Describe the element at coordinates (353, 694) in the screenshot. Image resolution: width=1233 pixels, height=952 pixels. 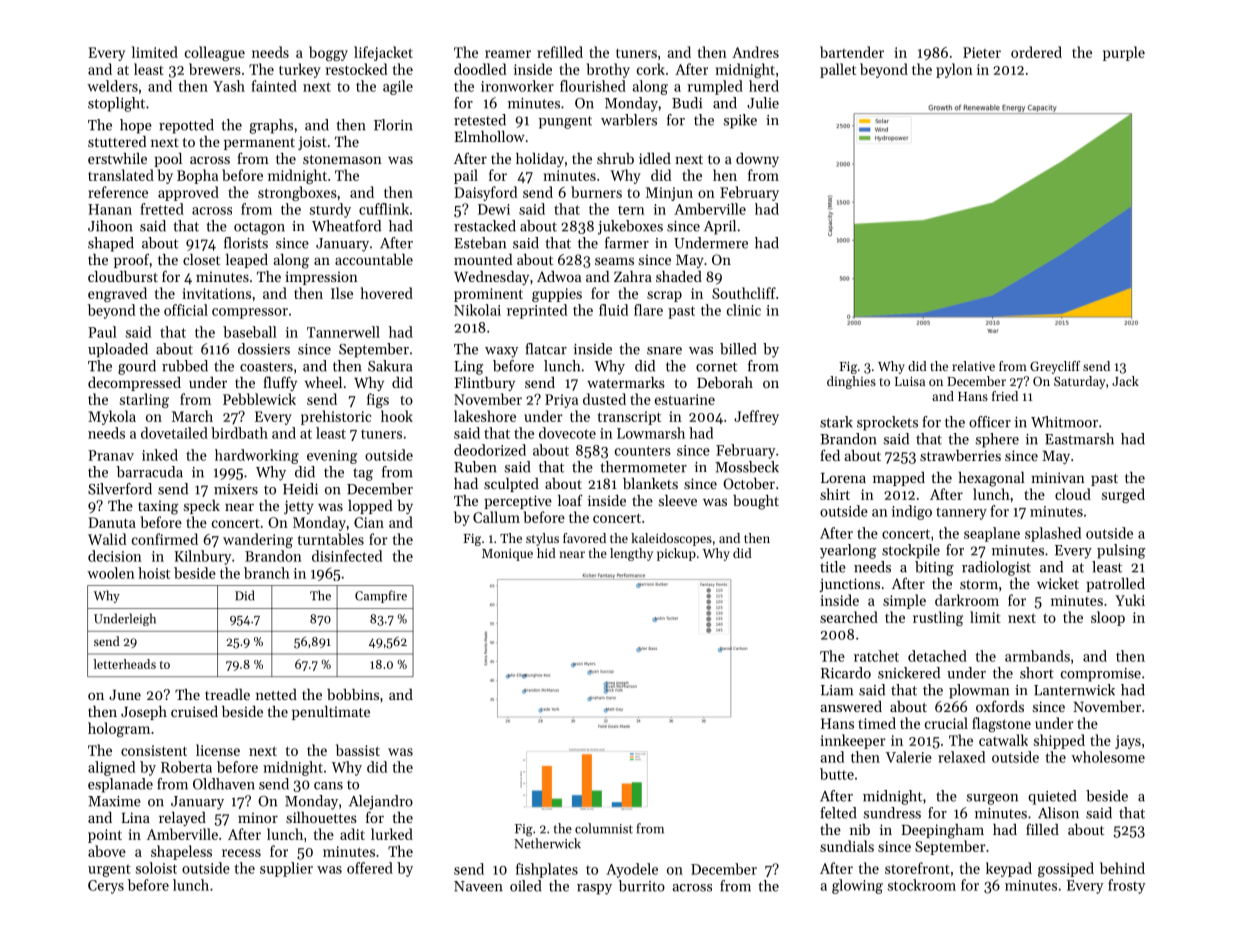
I see `bobbins` at that location.
